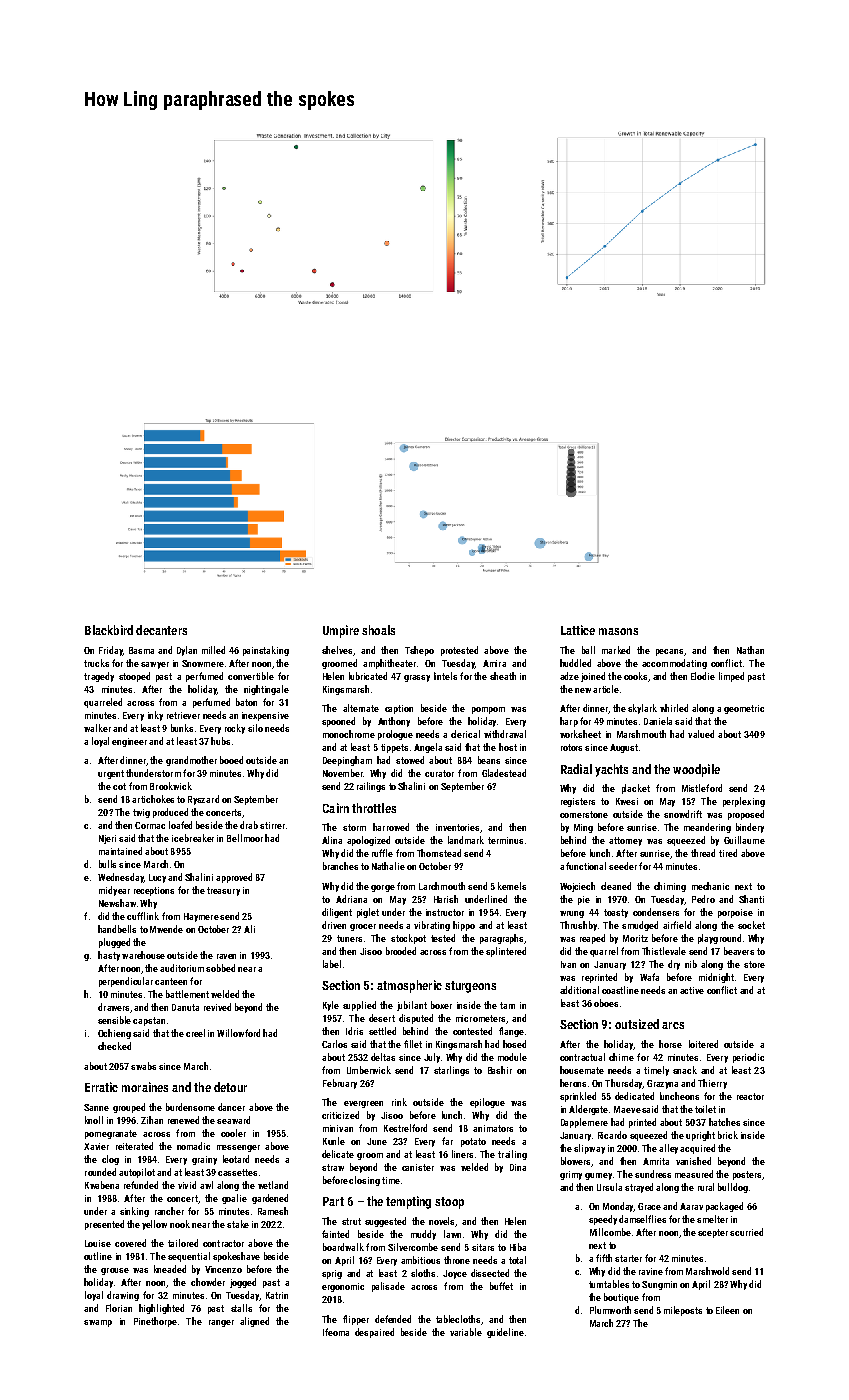 This document has width=849, height=1400. What do you see at coordinates (145, 1087) in the document?
I see `moraines` at bounding box center [145, 1087].
